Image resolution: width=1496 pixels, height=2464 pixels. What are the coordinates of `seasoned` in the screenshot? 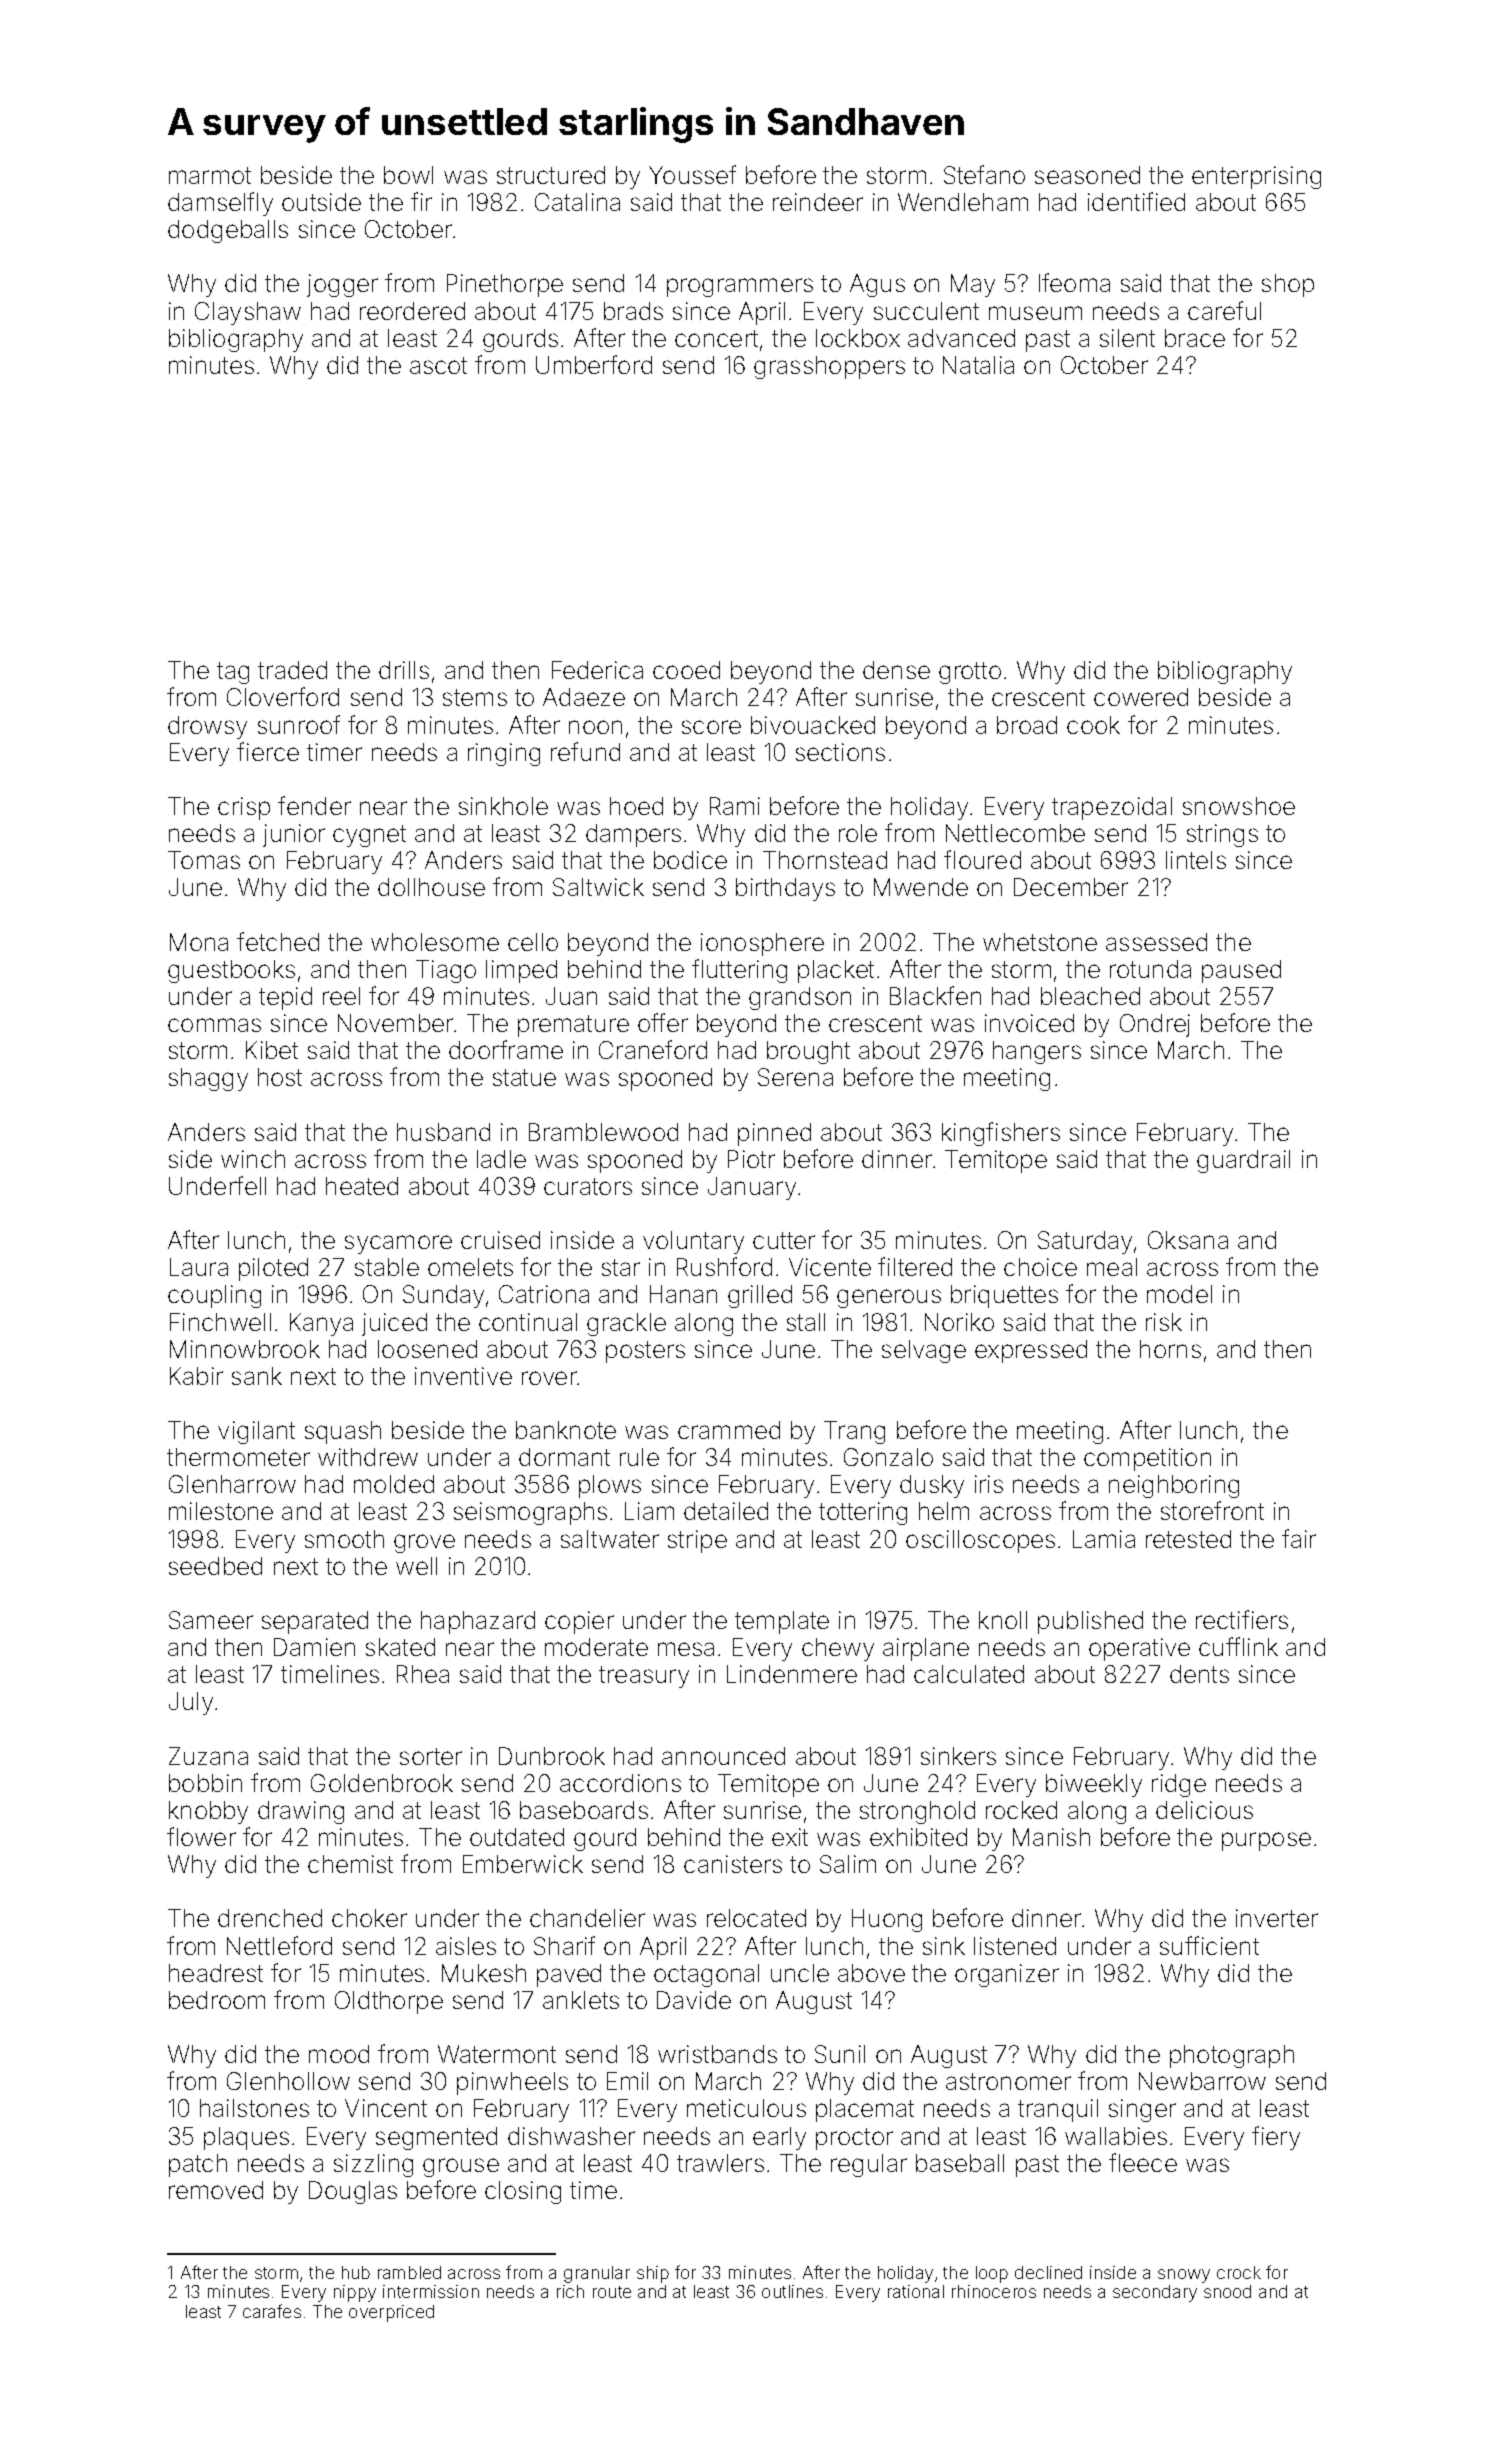 It's located at (1087, 175).
